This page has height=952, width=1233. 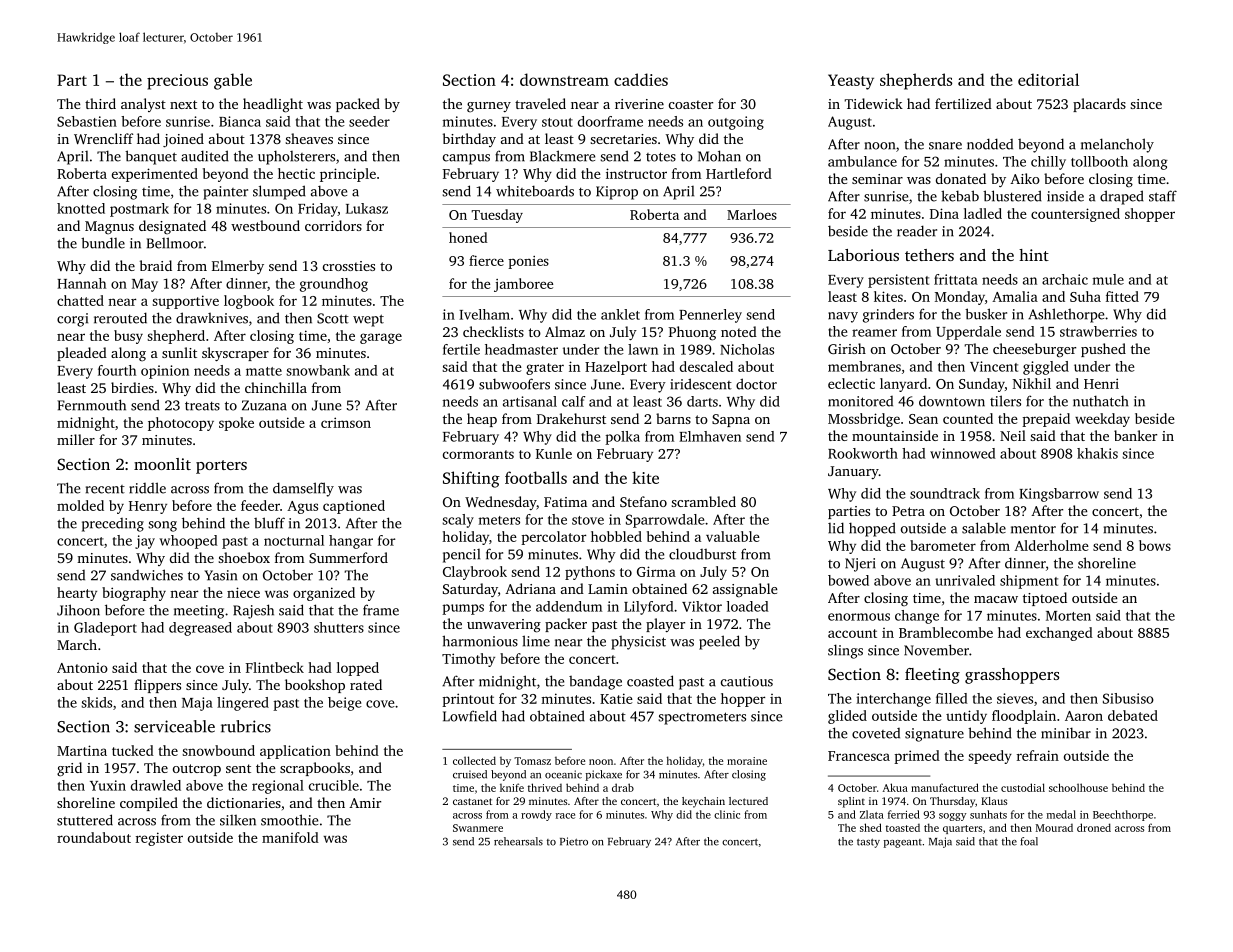 I want to click on Yeasty, so click(x=851, y=82).
